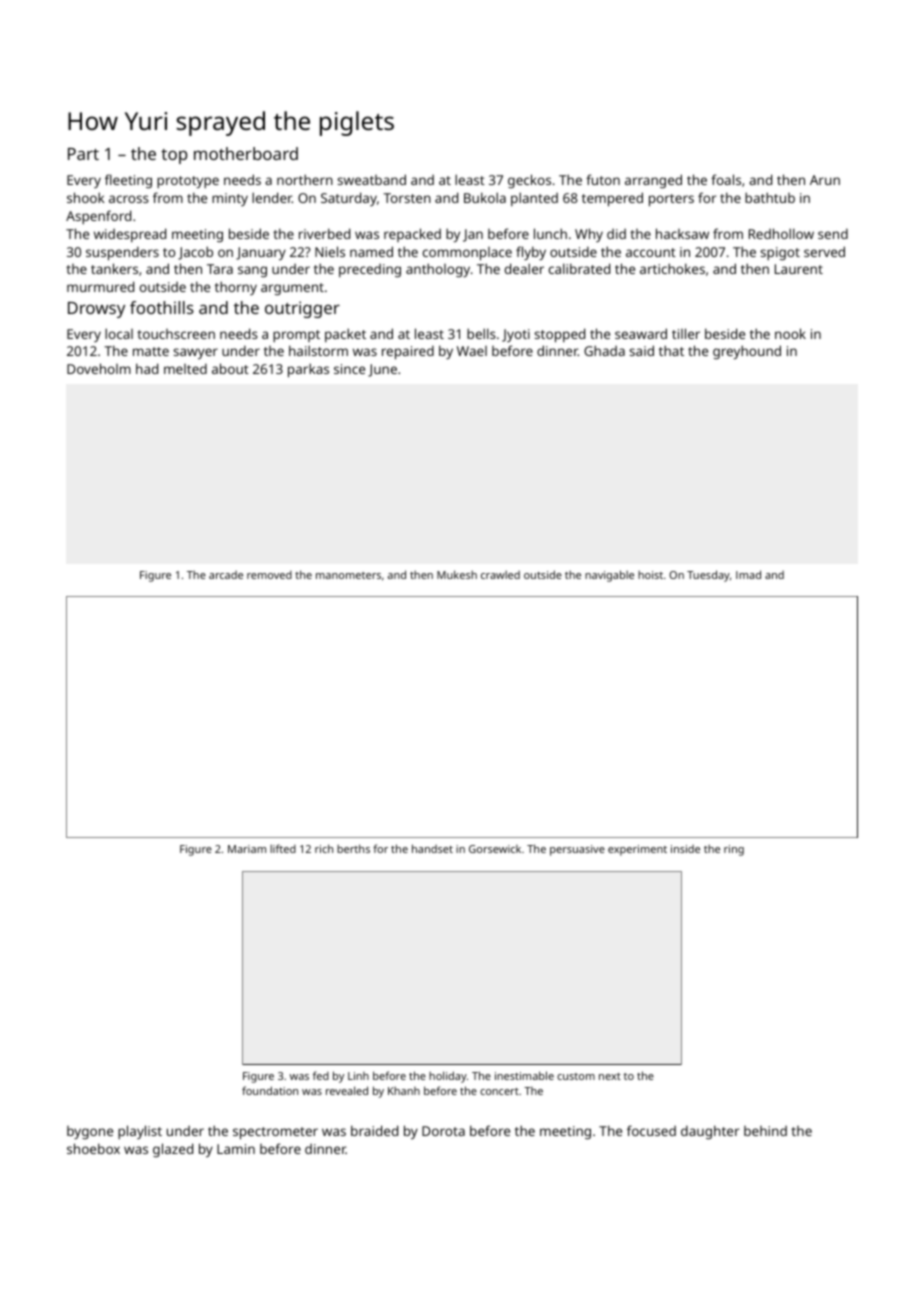 The image size is (924, 1308). Describe the element at coordinates (90, 1132) in the screenshot. I see `bygone` at that location.
